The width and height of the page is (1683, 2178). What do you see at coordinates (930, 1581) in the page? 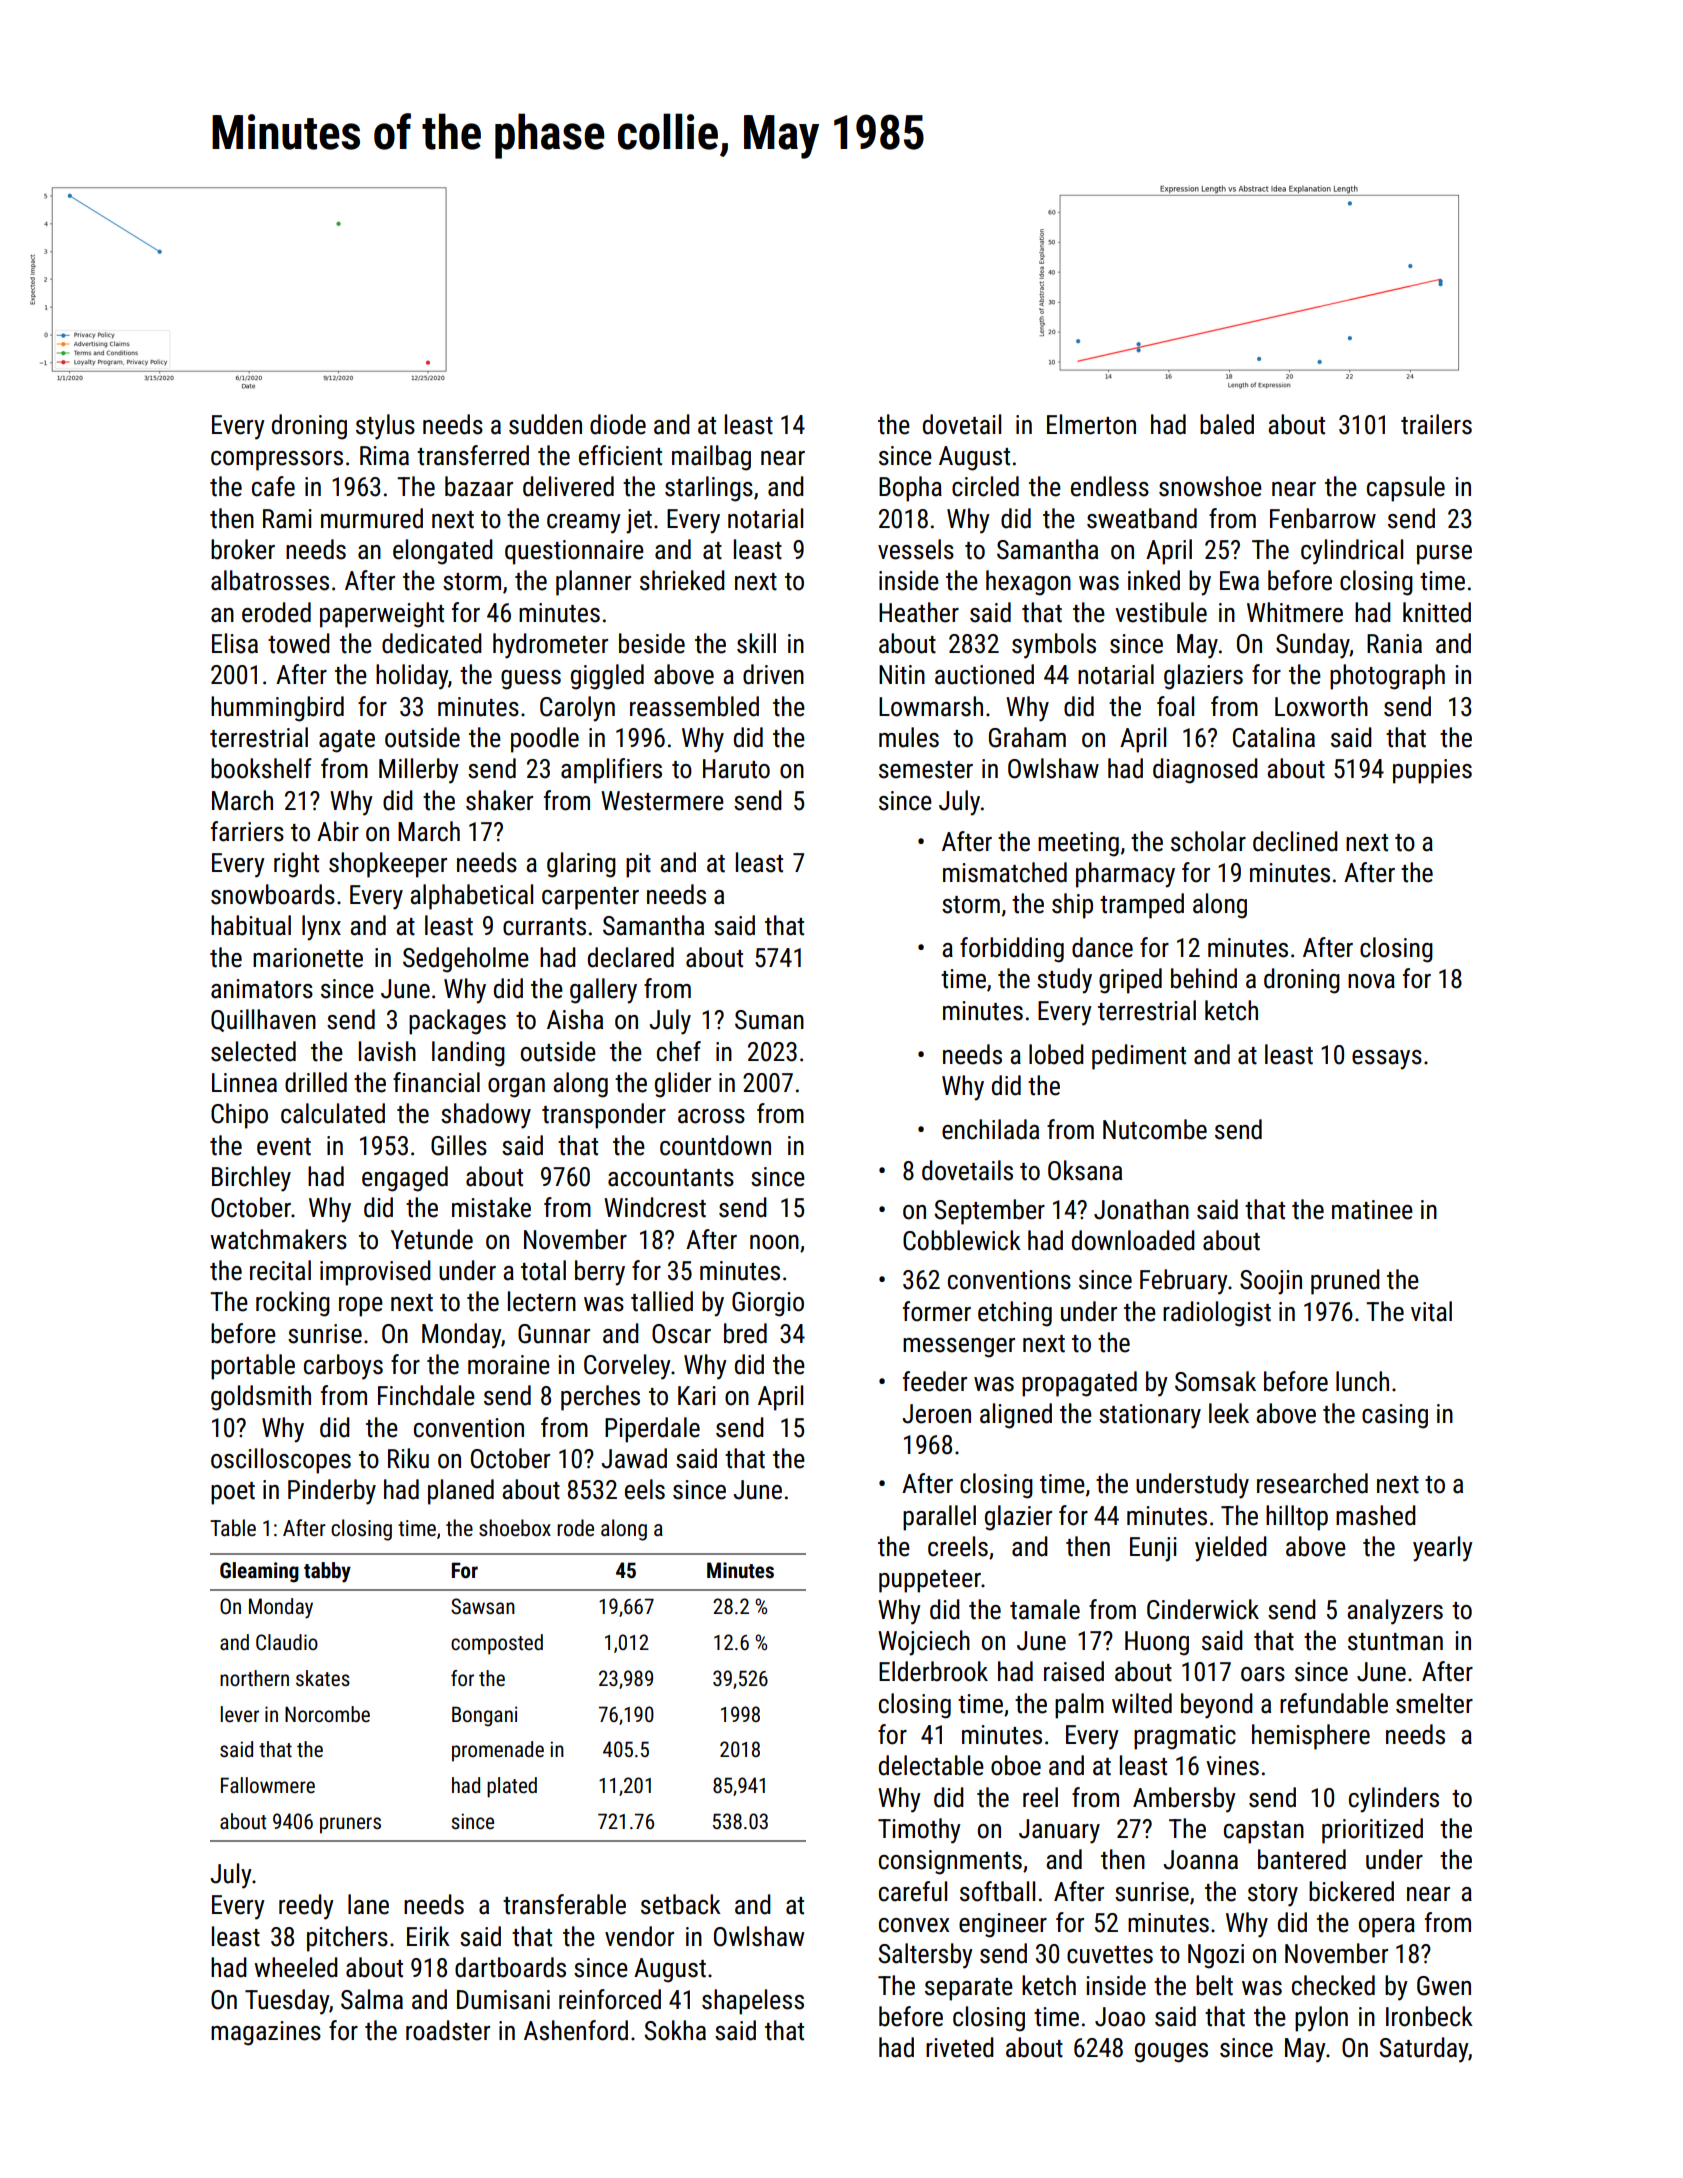
I see `puppeteer` at bounding box center [930, 1581].
